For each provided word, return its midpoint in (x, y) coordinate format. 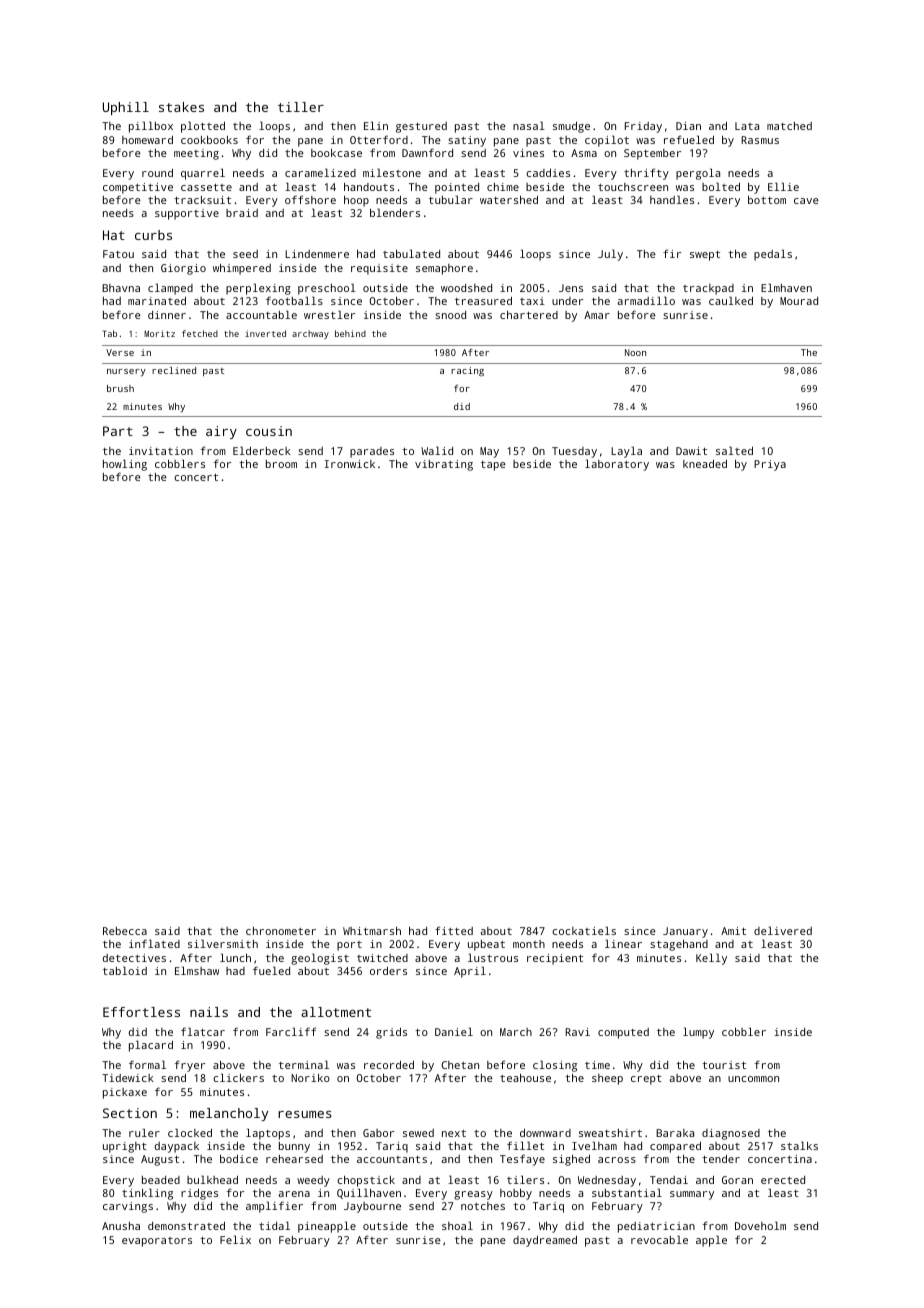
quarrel (203, 174)
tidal (274, 1225)
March (516, 1032)
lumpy (698, 1033)
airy (221, 432)
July (610, 255)
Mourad (799, 301)
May (489, 452)
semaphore (444, 269)
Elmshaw (197, 970)
